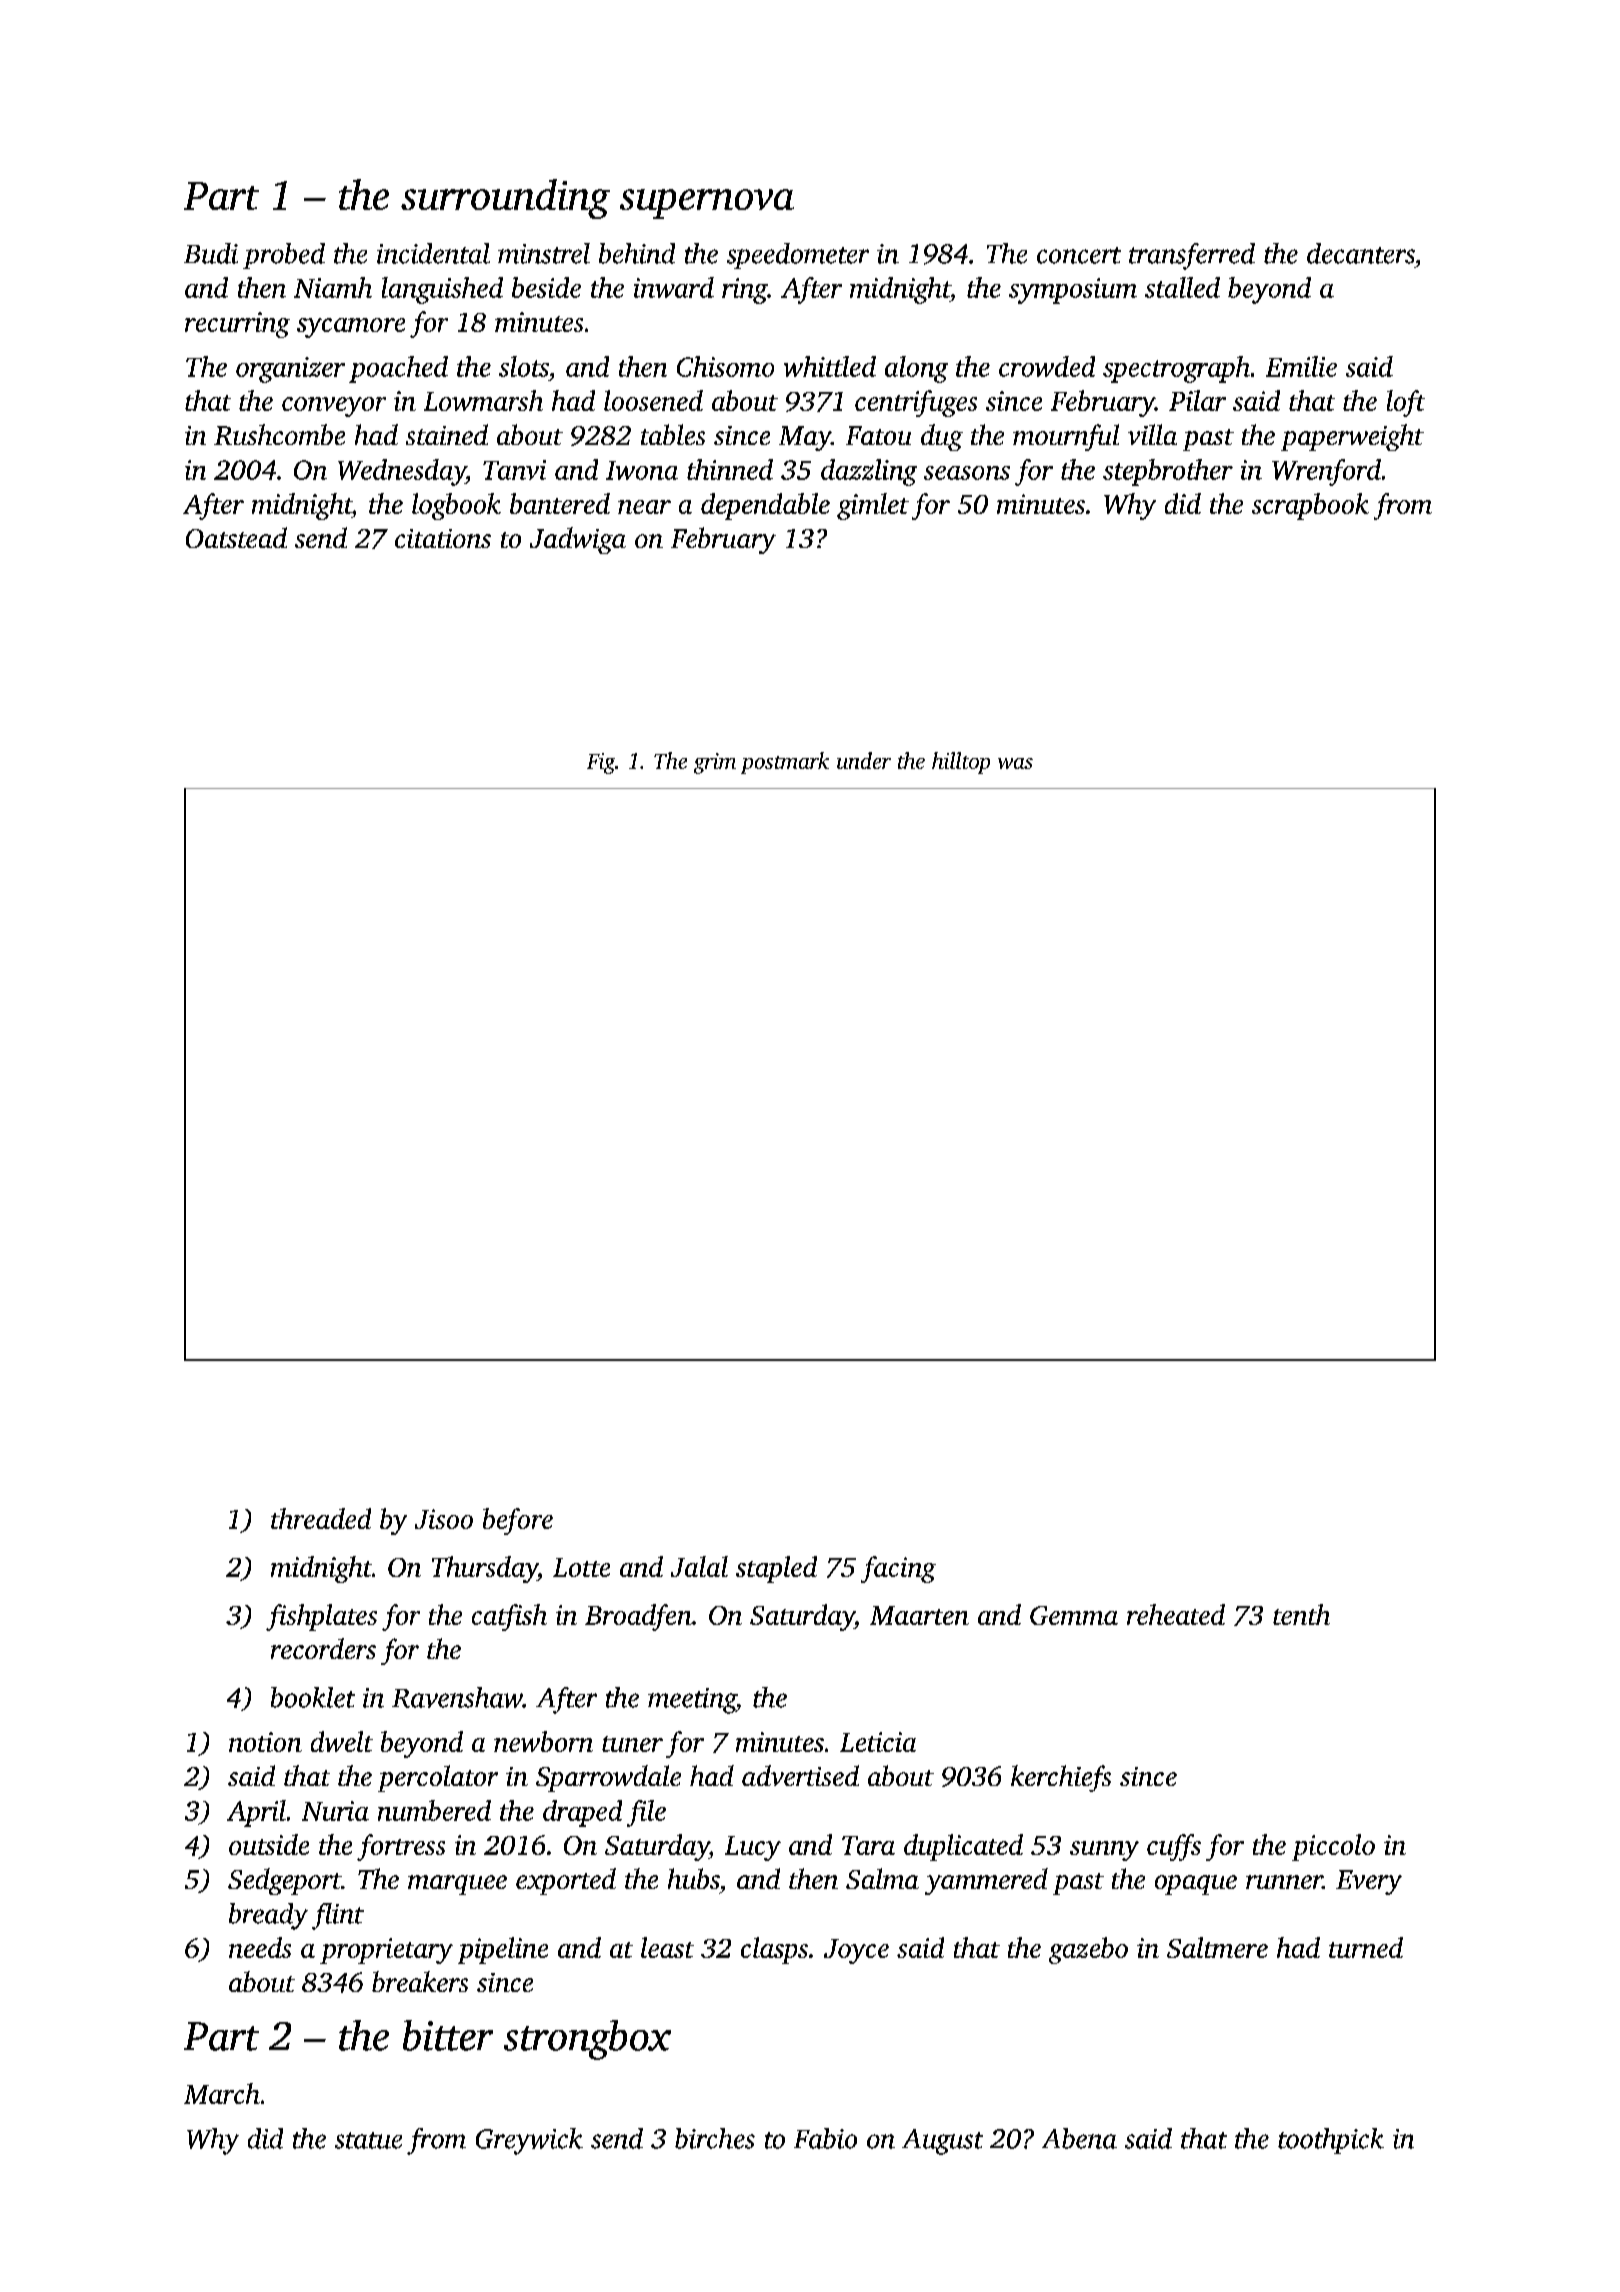 This screenshot has width=1620, height=2292. Describe the element at coordinates (222, 2093) in the screenshot. I see `March` at that location.
